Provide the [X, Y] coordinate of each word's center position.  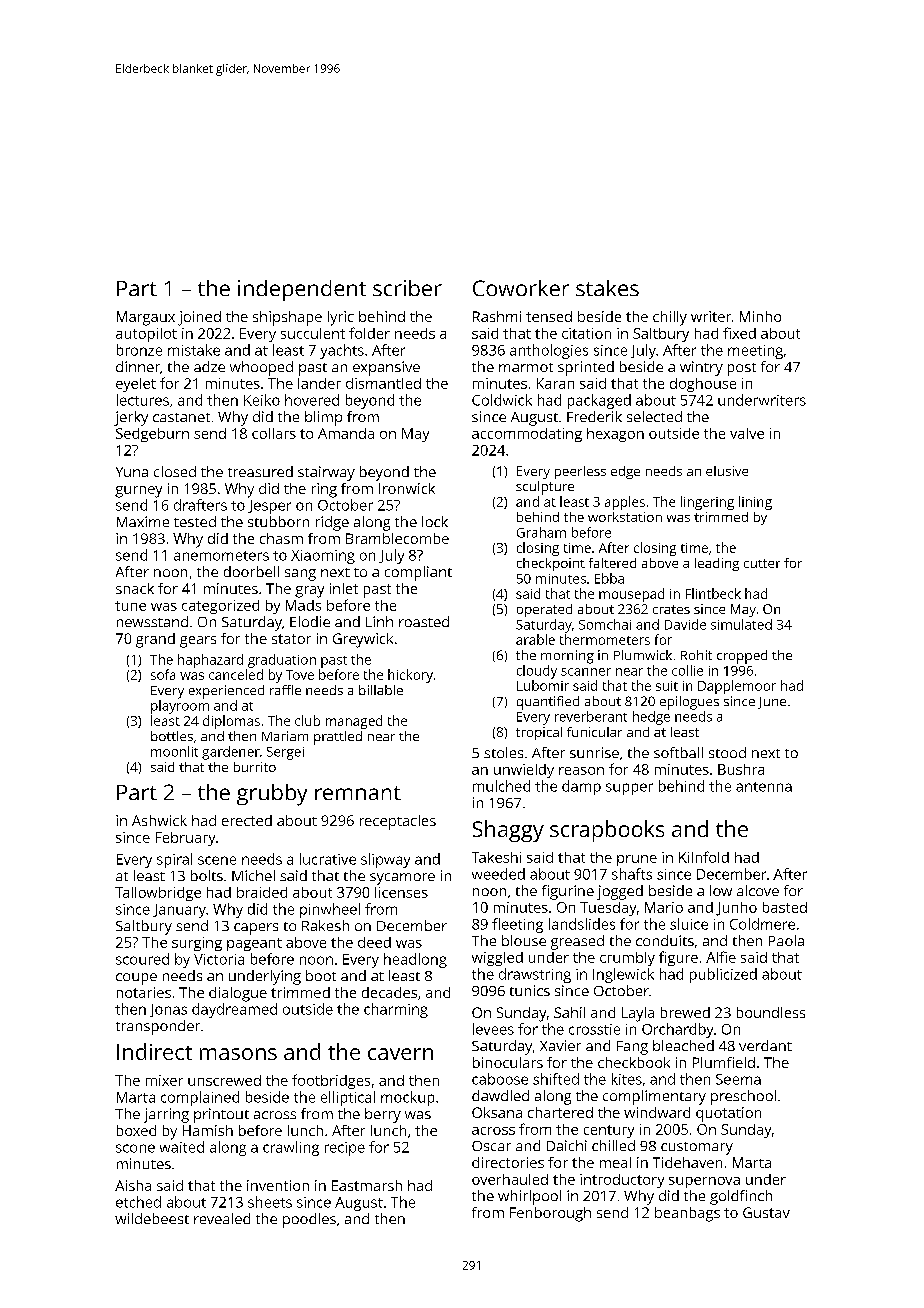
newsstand [152, 621]
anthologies [549, 351]
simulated [741, 624]
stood [727, 752]
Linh [379, 621]
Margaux [146, 318]
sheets [270, 1202]
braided [262, 892]
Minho [760, 316]
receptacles [398, 822]
